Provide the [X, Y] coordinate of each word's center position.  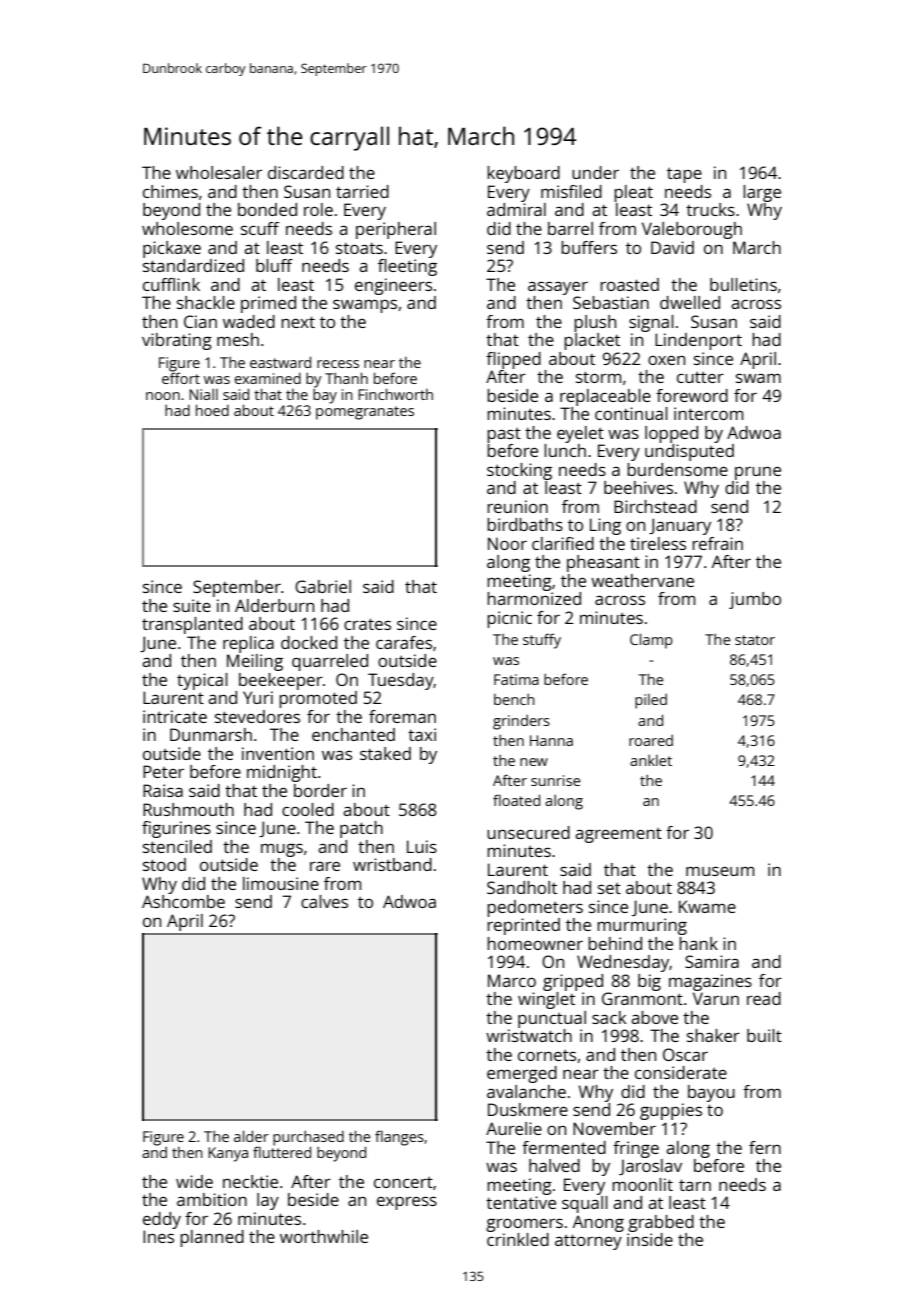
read [764, 998]
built [764, 1035]
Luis [422, 846]
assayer [558, 288]
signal [651, 323]
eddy [162, 1220]
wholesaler [219, 172]
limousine [281, 883]
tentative [521, 1202]
